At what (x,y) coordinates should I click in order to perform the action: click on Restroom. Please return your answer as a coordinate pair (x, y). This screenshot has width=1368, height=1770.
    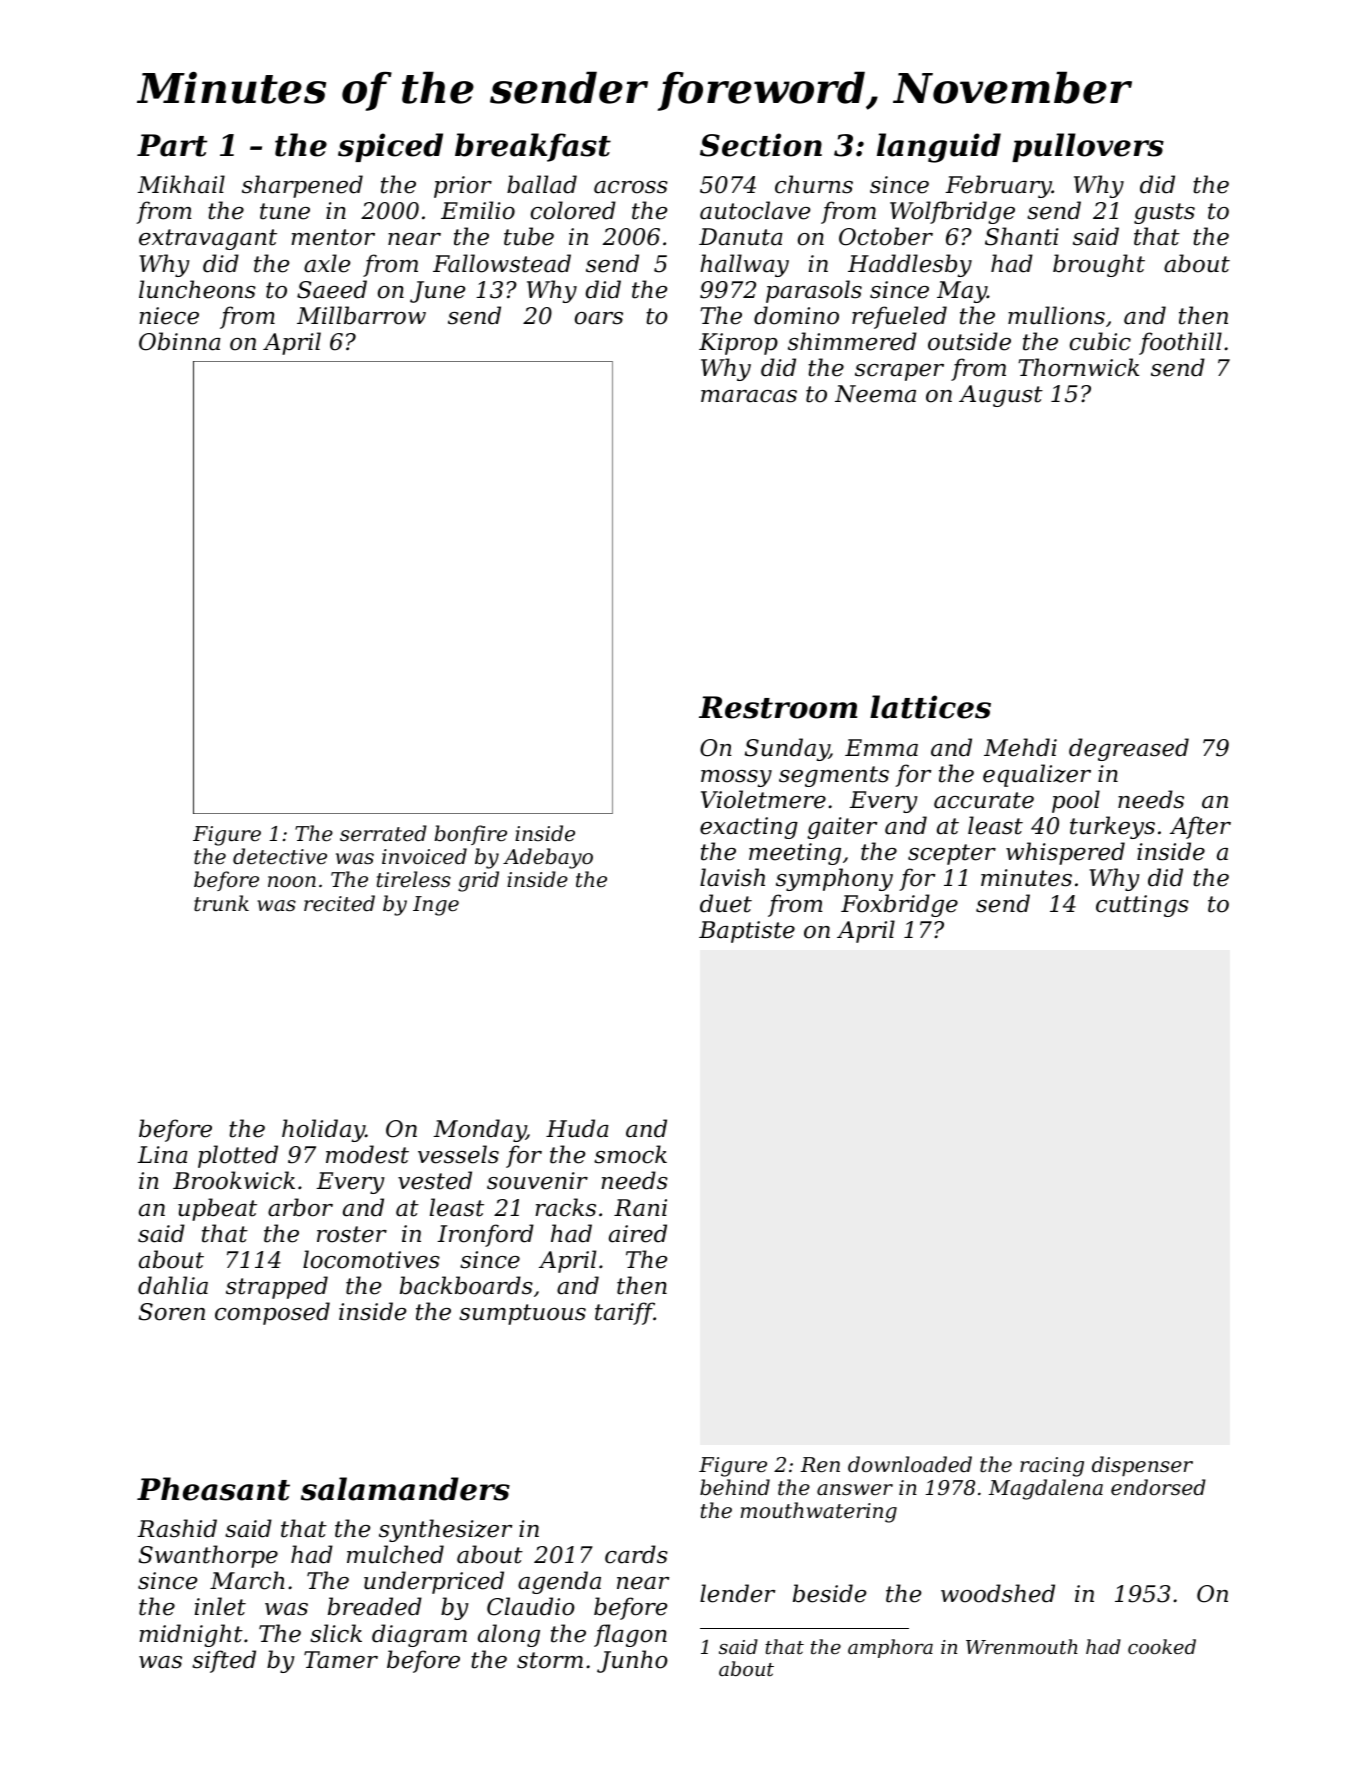
    Looking at the image, I should click on (778, 707).
